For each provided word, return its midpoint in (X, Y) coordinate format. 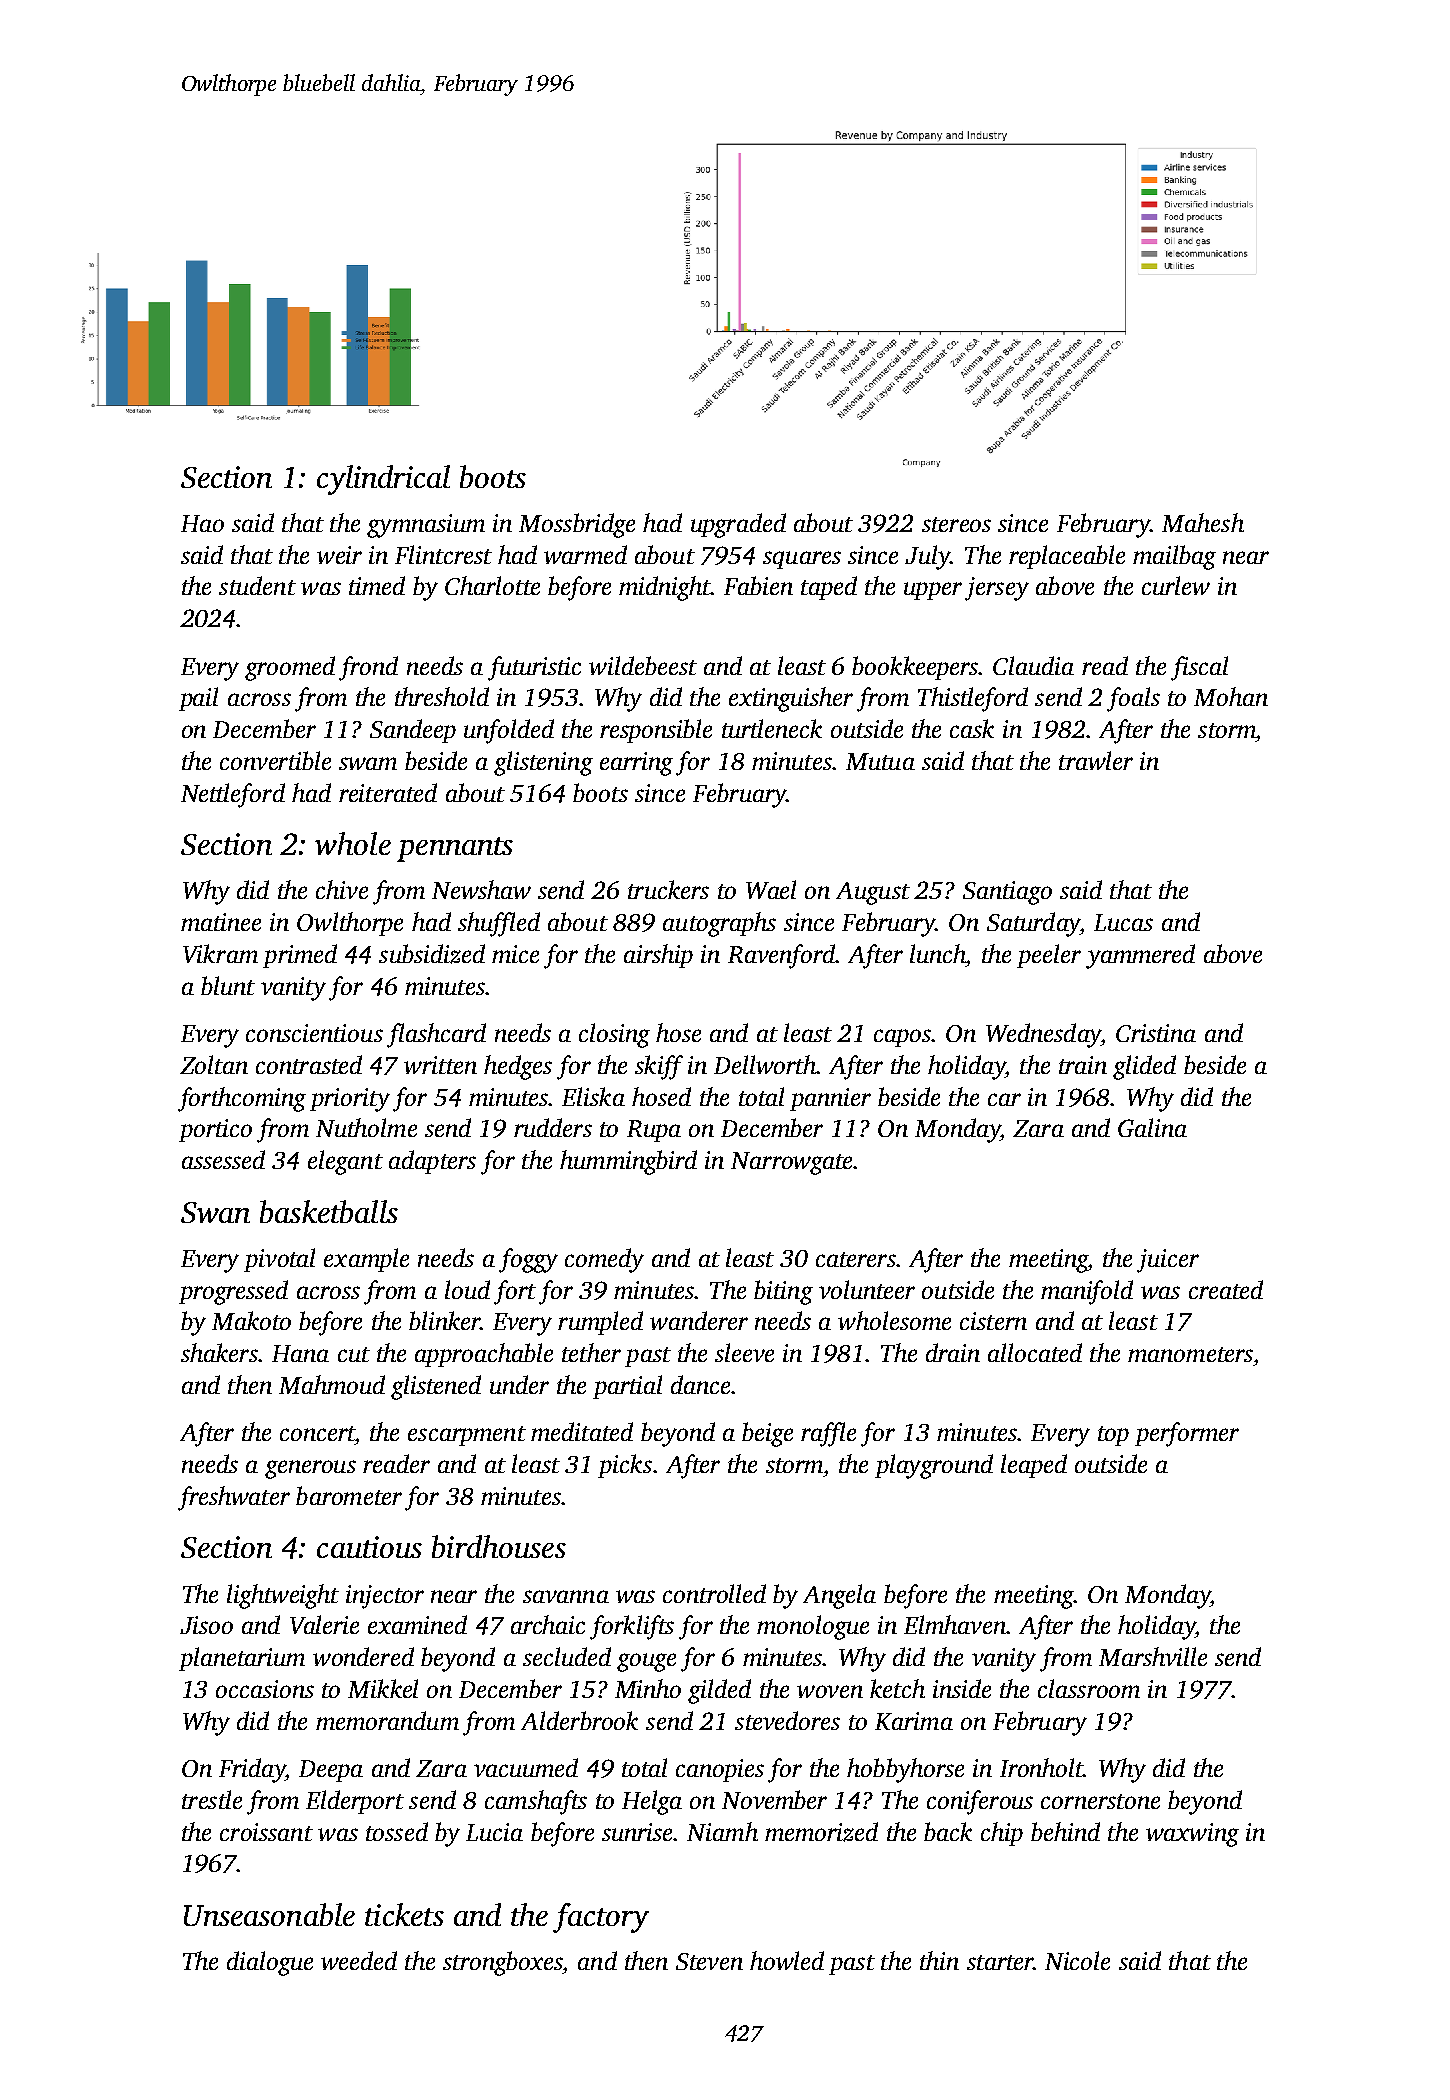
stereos (956, 524)
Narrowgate (791, 1163)
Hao (202, 523)
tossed (397, 1831)
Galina (1152, 1127)
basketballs (329, 1211)
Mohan (1231, 696)
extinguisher (791, 699)
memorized (821, 1832)
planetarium (242, 1659)
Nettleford (233, 795)
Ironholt (1041, 1767)
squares (802, 560)
